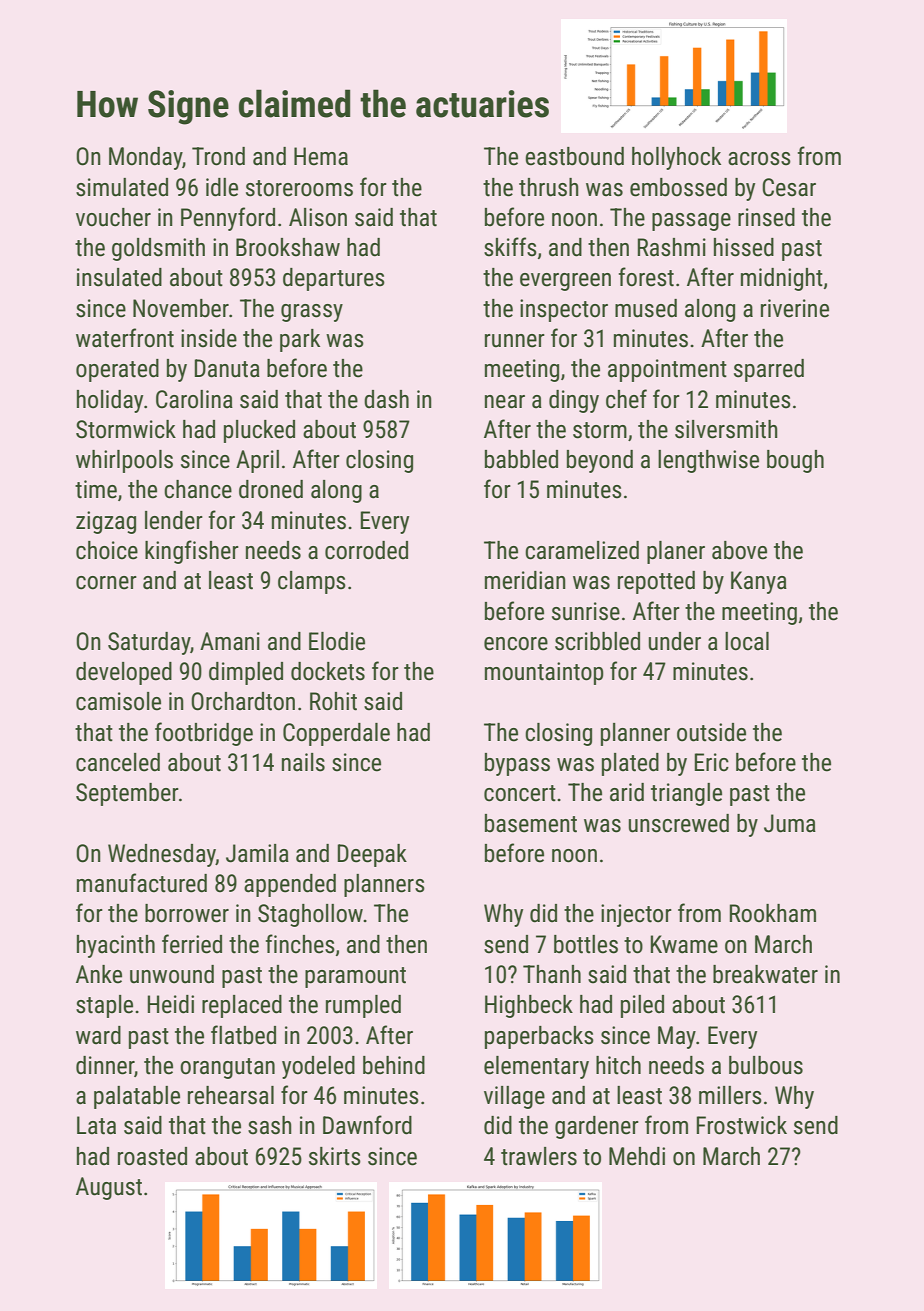 Image resolution: width=924 pixels, height=1311 pixels. I want to click on Trond, so click(218, 156).
